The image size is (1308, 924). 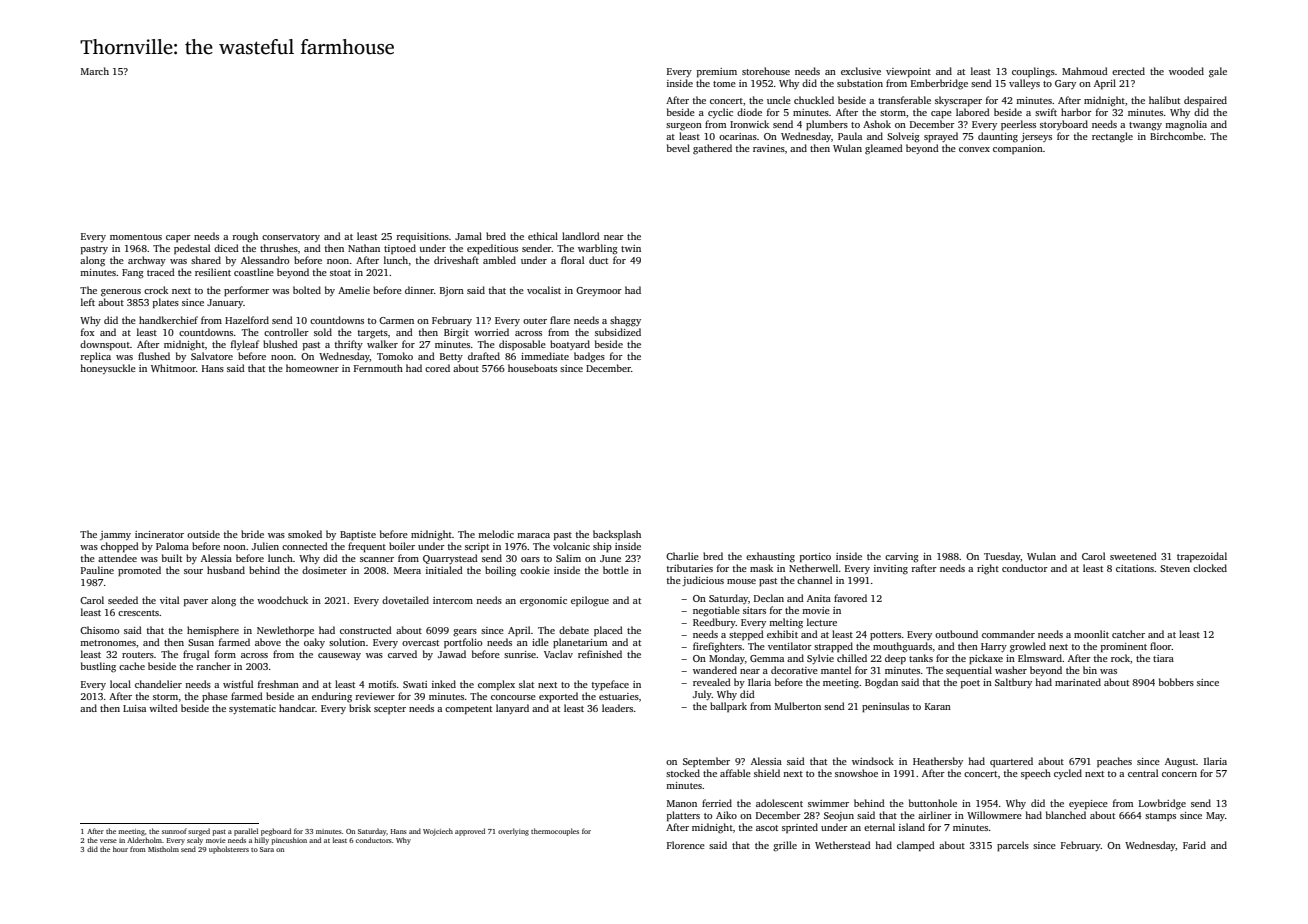 I want to click on hour, so click(x=120, y=849).
